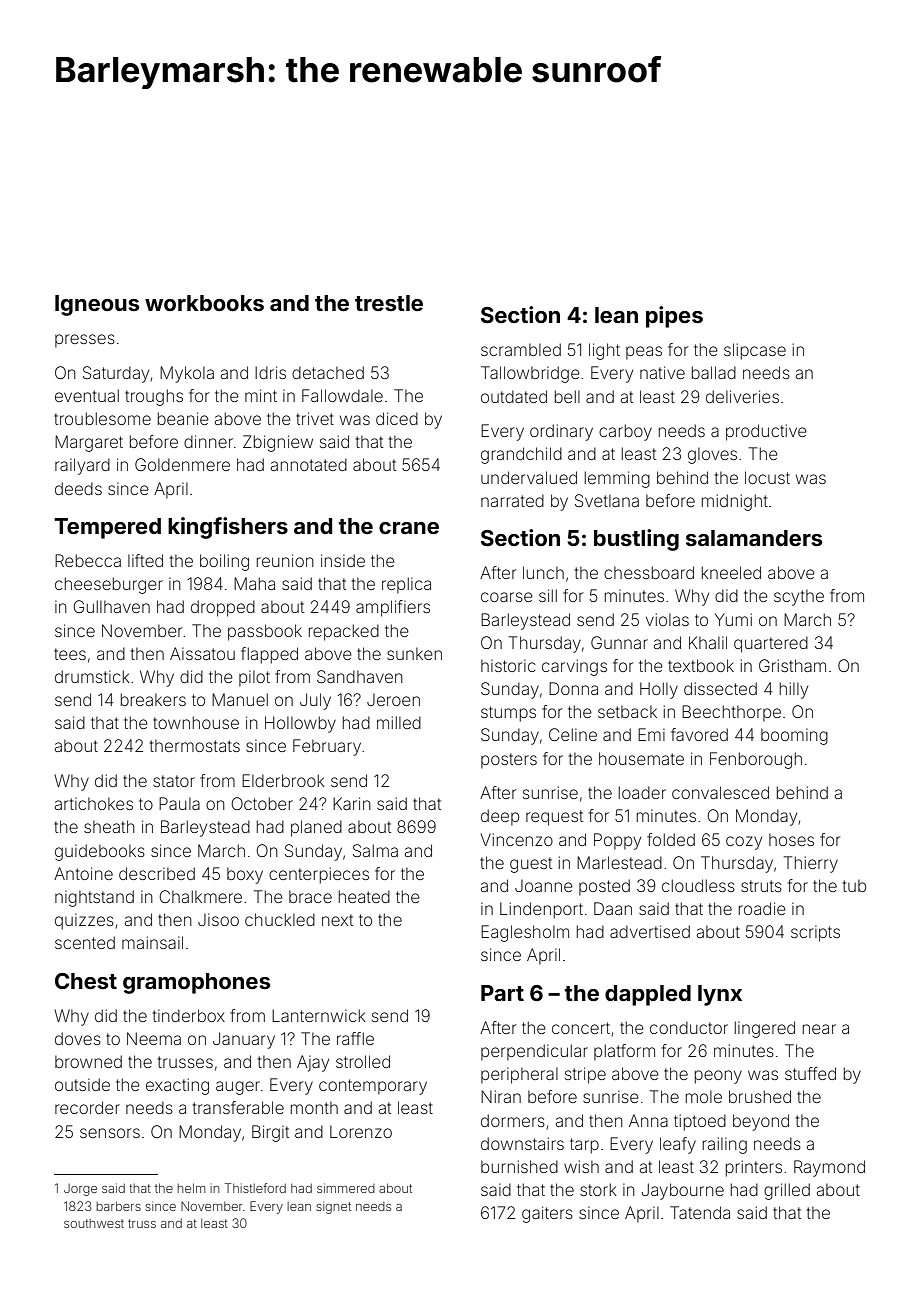  I want to click on stork, so click(598, 1189).
